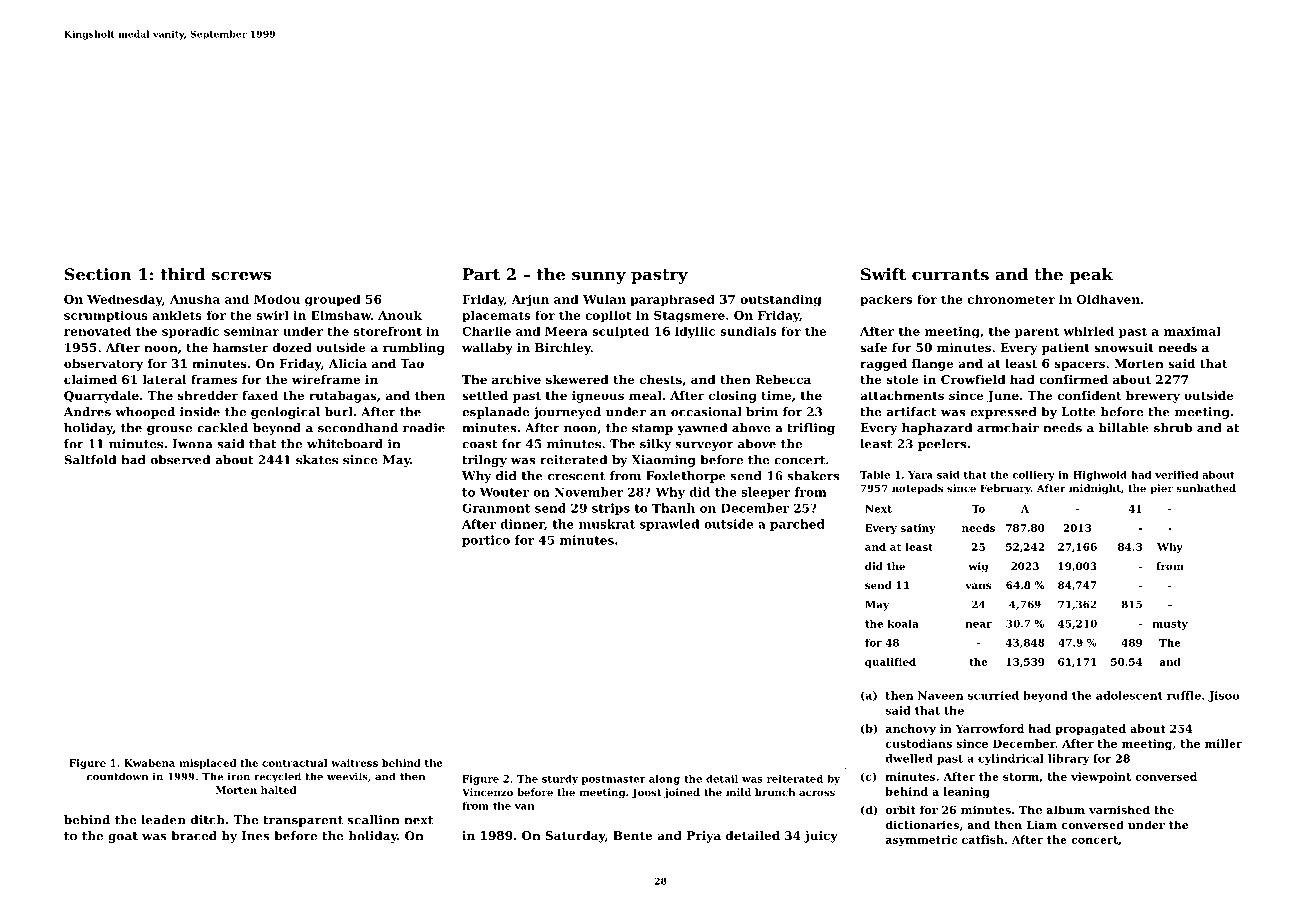  I want to click on juicy, so click(821, 837).
